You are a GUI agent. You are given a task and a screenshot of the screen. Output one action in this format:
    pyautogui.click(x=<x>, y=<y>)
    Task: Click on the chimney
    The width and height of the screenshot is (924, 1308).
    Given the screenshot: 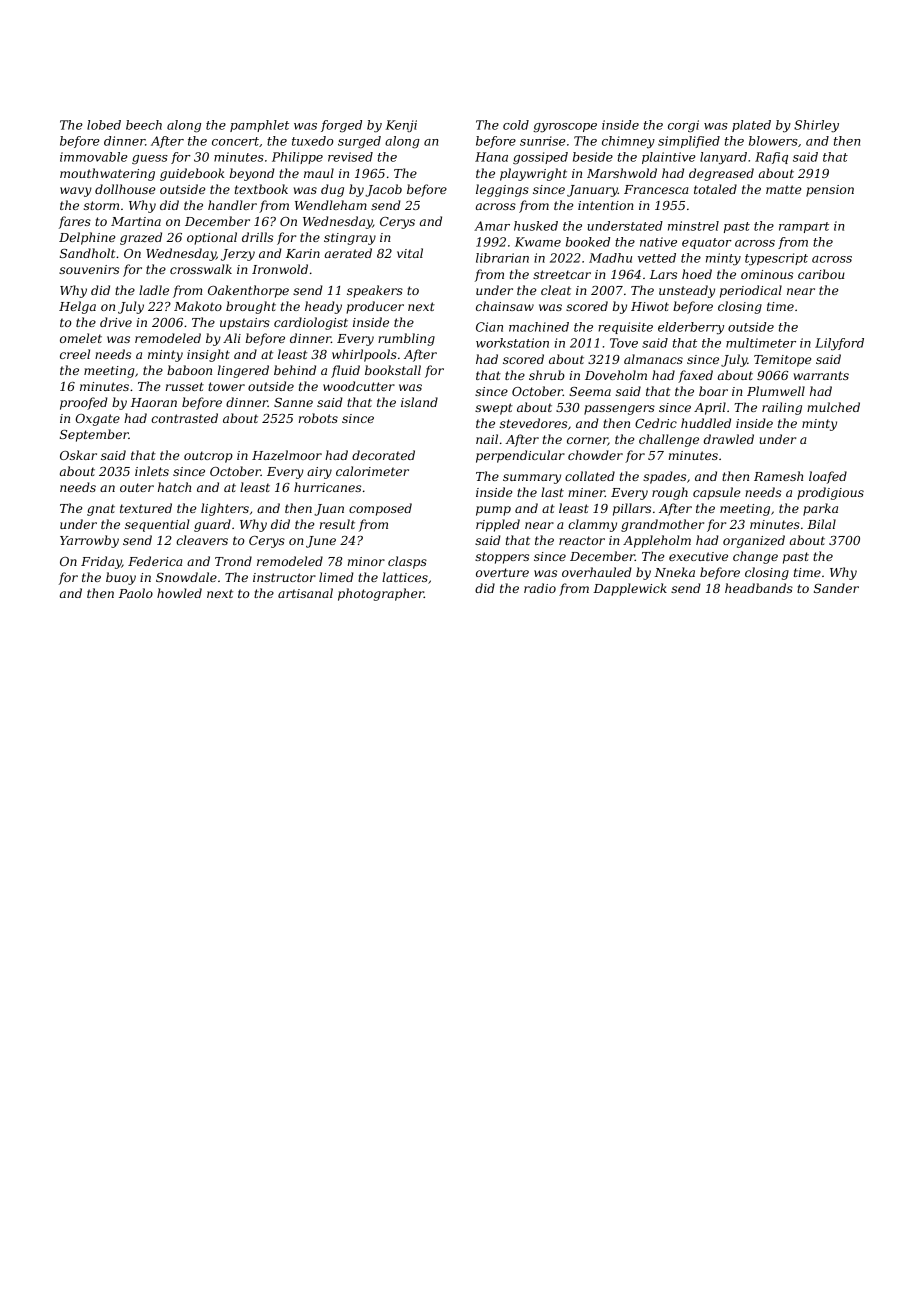 What is the action you would take?
    pyautogui.click(x=628, y=142)
